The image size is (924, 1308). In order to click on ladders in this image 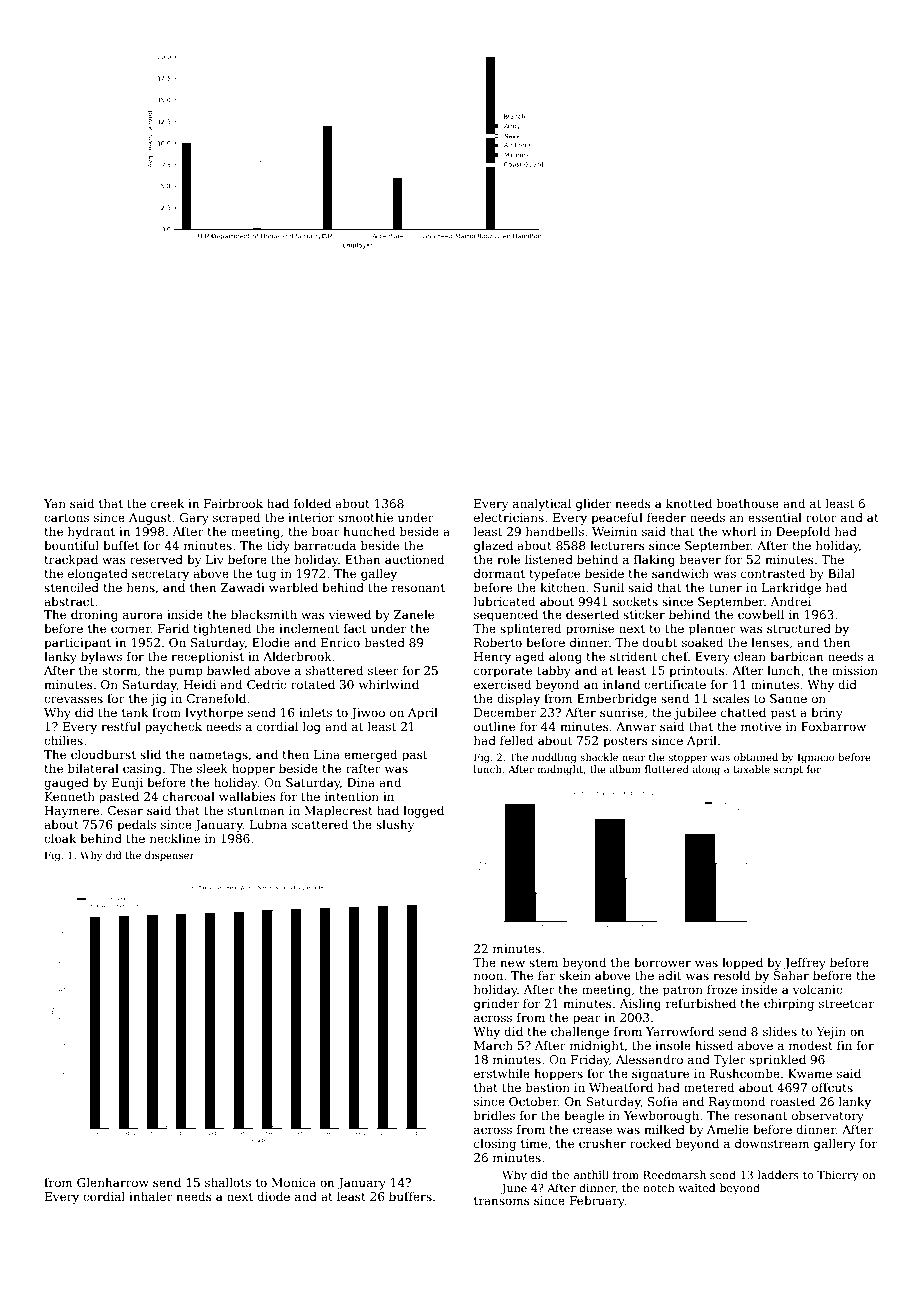, I will do `click(778, 1174)`.
